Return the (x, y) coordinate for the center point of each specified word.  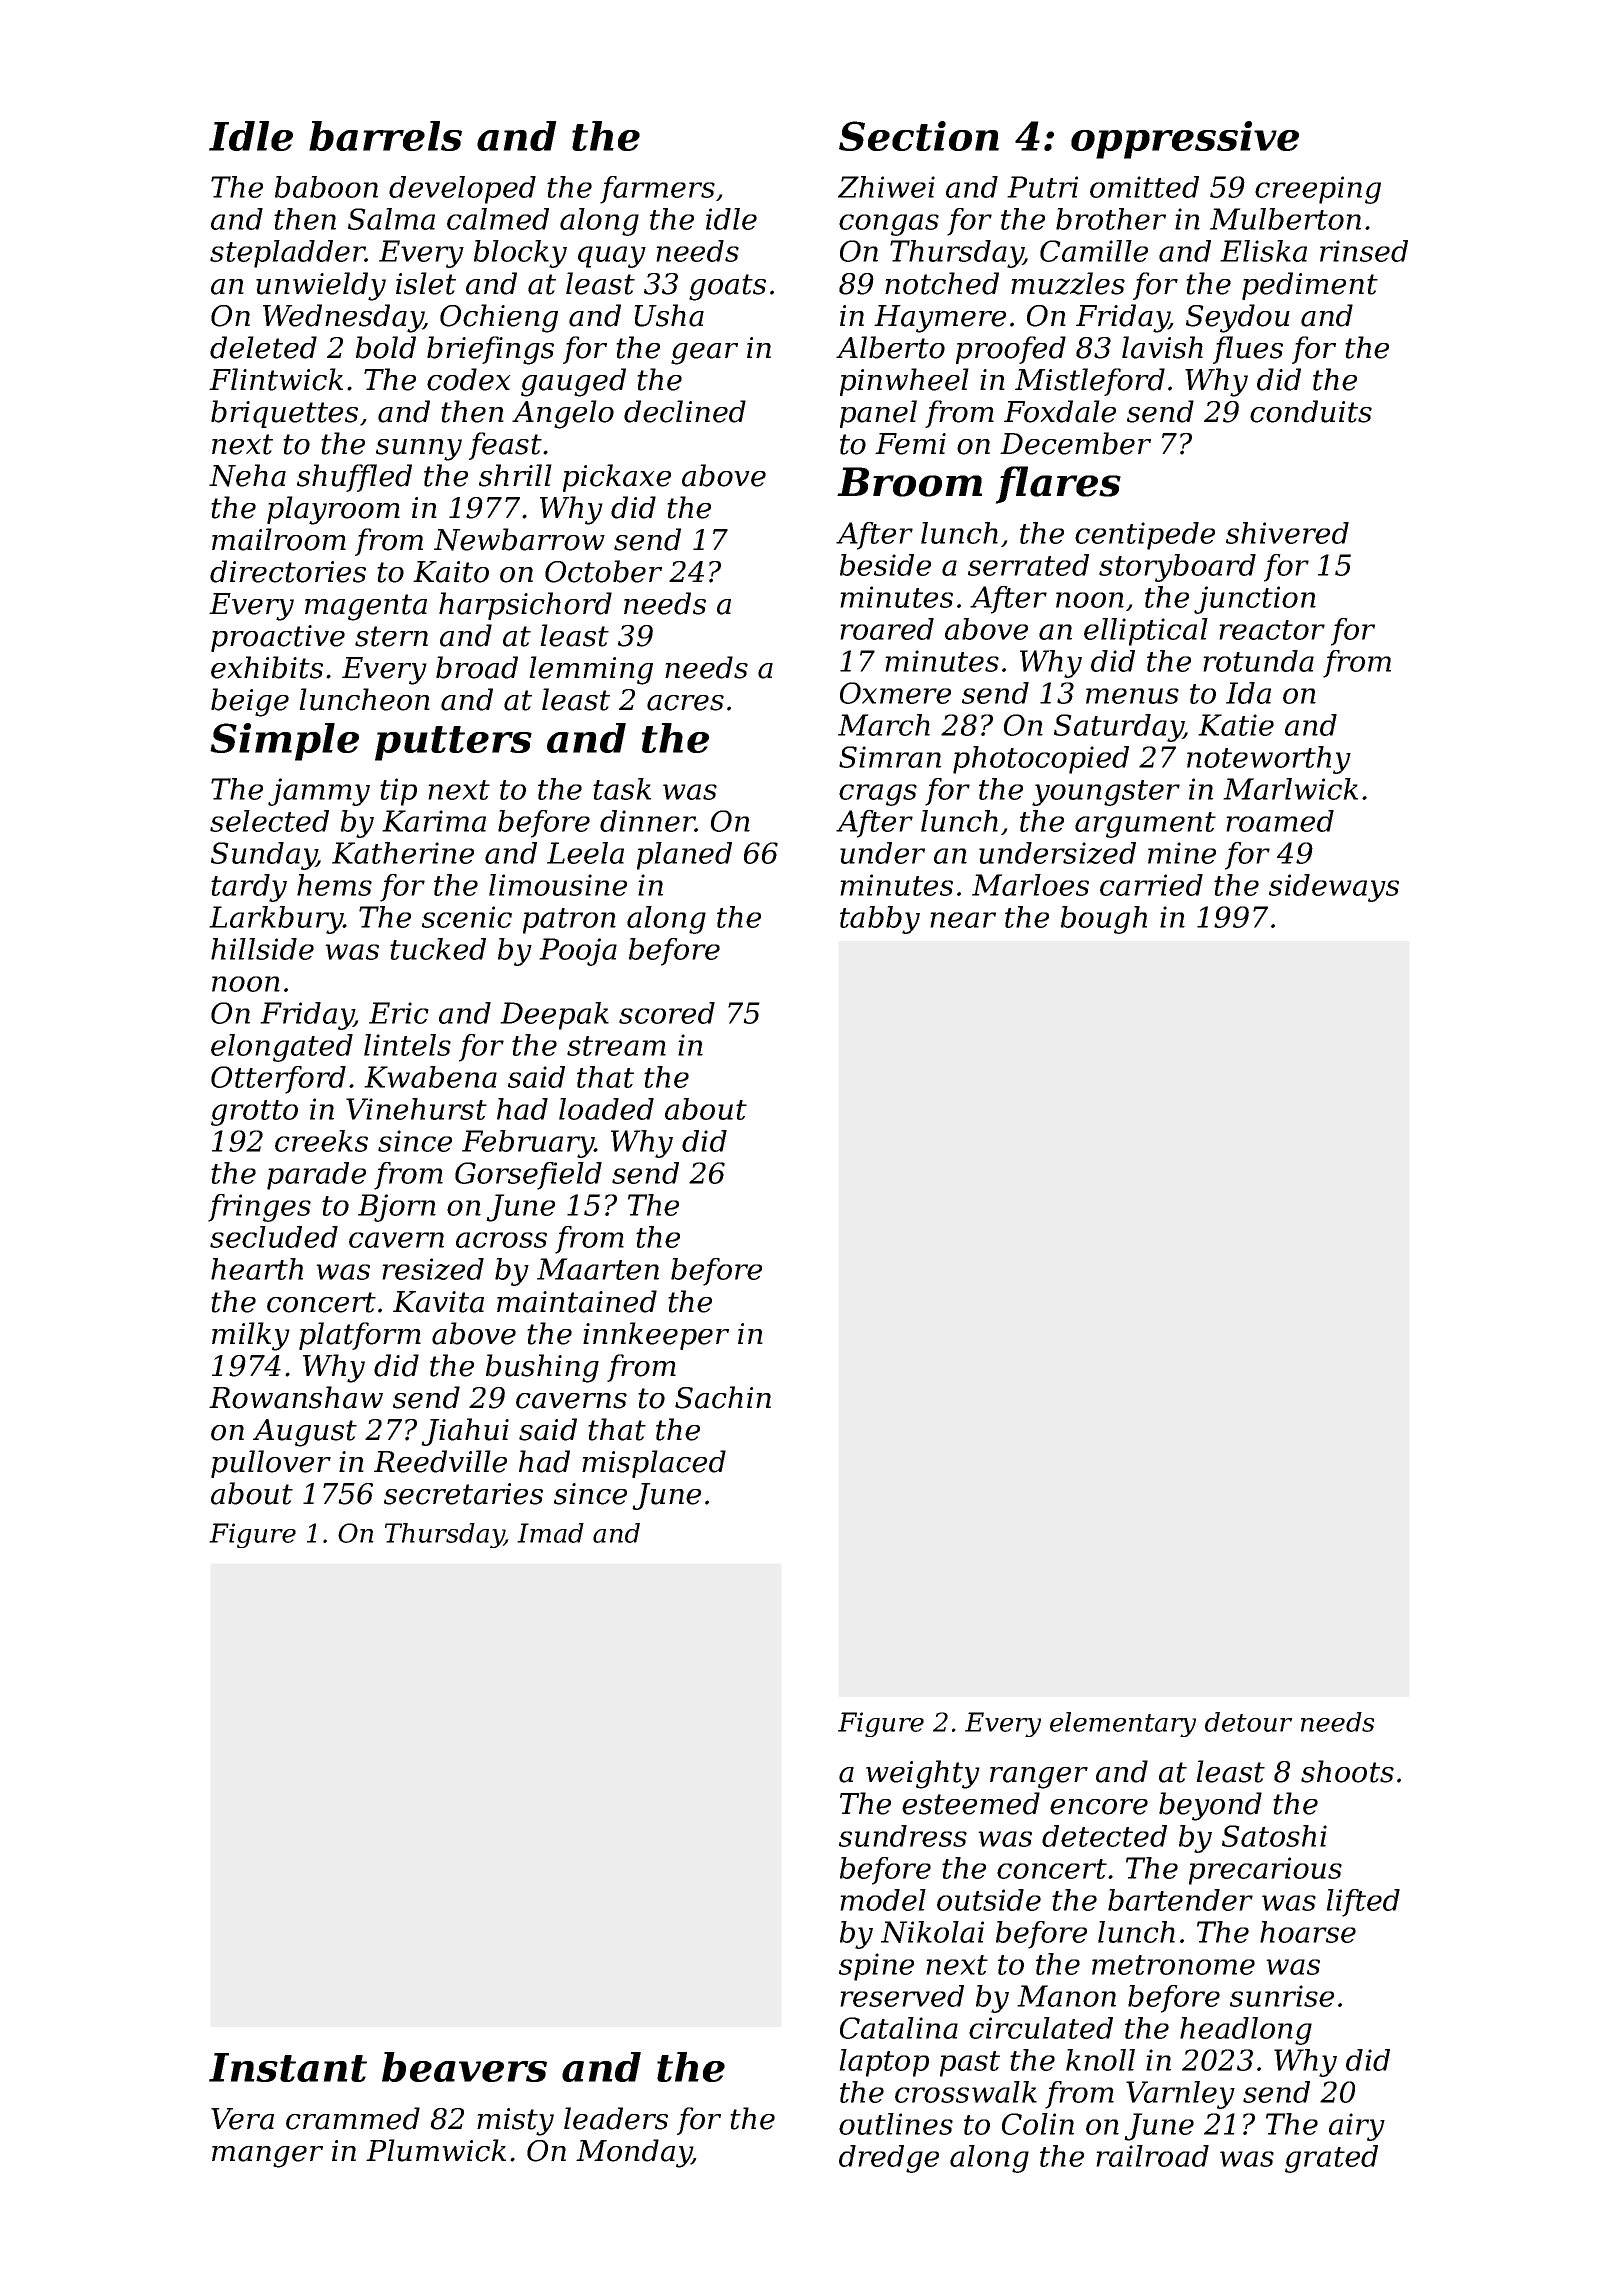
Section (919, 136)
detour (1248, 1722)
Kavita (438, 1302)
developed (462, 190)
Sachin (723, 1397)
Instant (288, 2067)
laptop (884, 2063)
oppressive (1185, 140)
